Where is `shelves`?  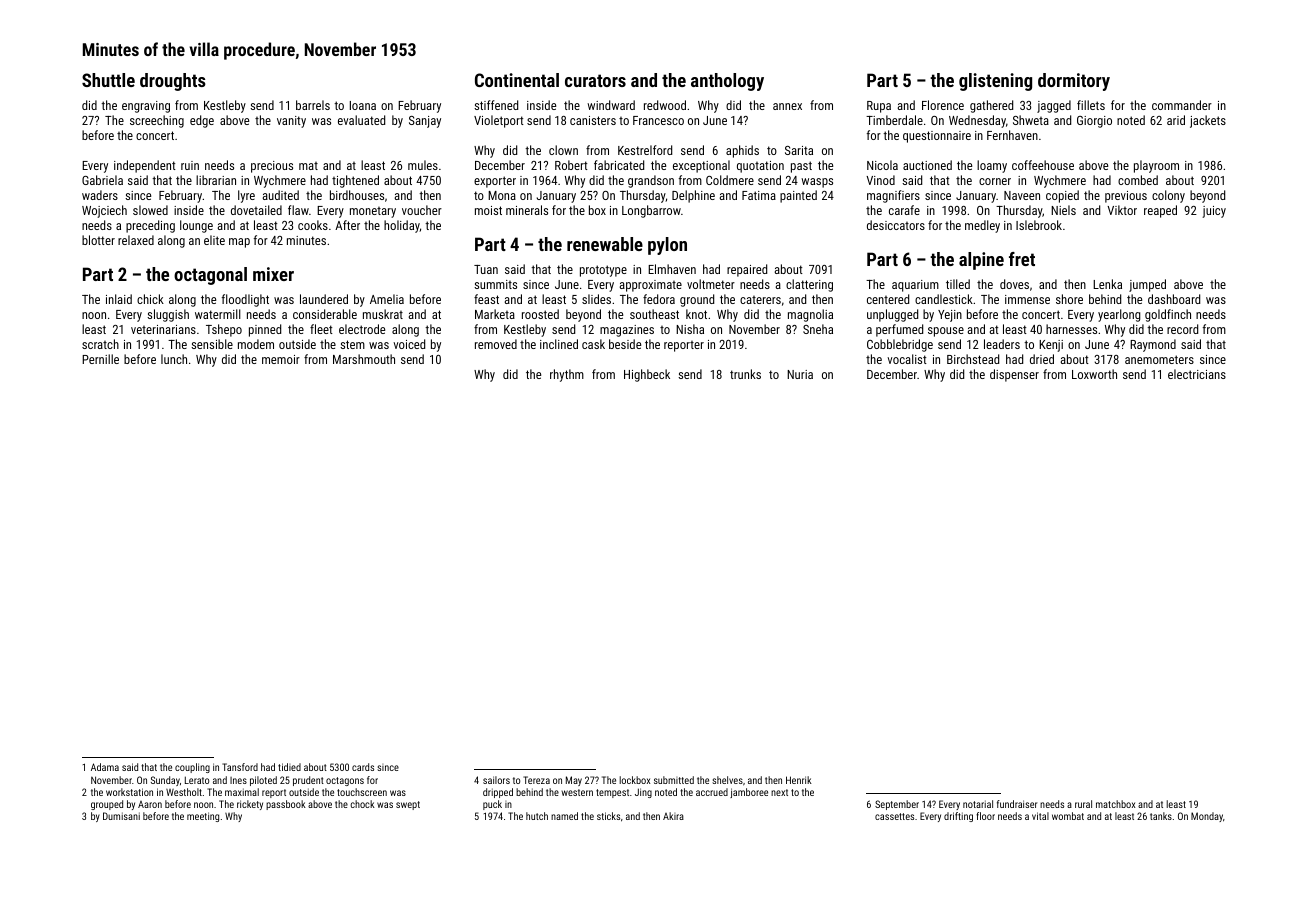 shelves is located at coordinates (727, 780).
